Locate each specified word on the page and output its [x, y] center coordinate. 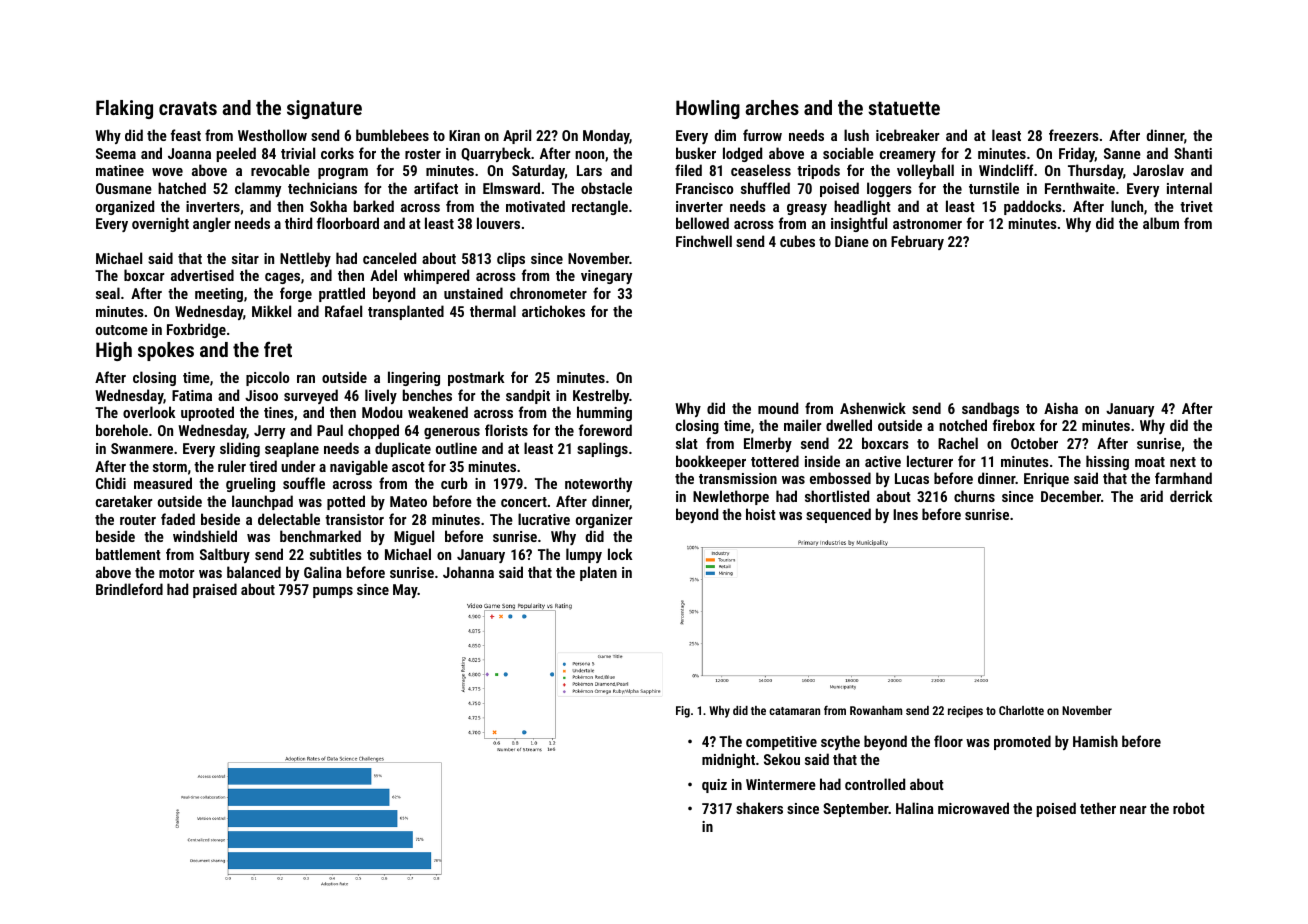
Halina [915, 808]
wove [167, 172]
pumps [333, 592]
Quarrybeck [496, 154]
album [1161, 223]
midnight [728, 760]
